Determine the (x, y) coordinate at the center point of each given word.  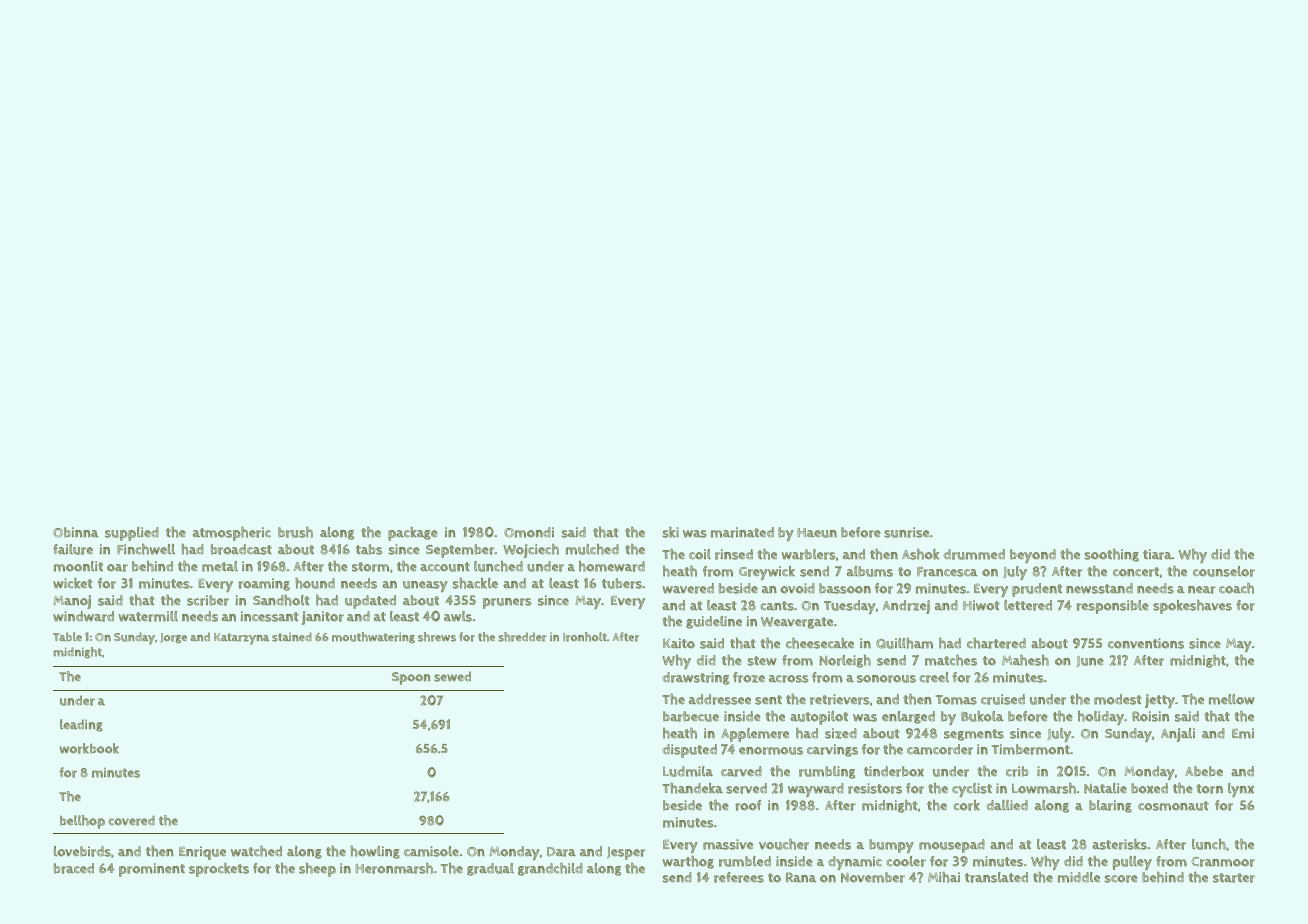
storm (370, 567)
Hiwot (981, 605)
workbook (89, 748)
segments (974, 735)
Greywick (767, 573)
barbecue (691, 716)
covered (131, 820)
